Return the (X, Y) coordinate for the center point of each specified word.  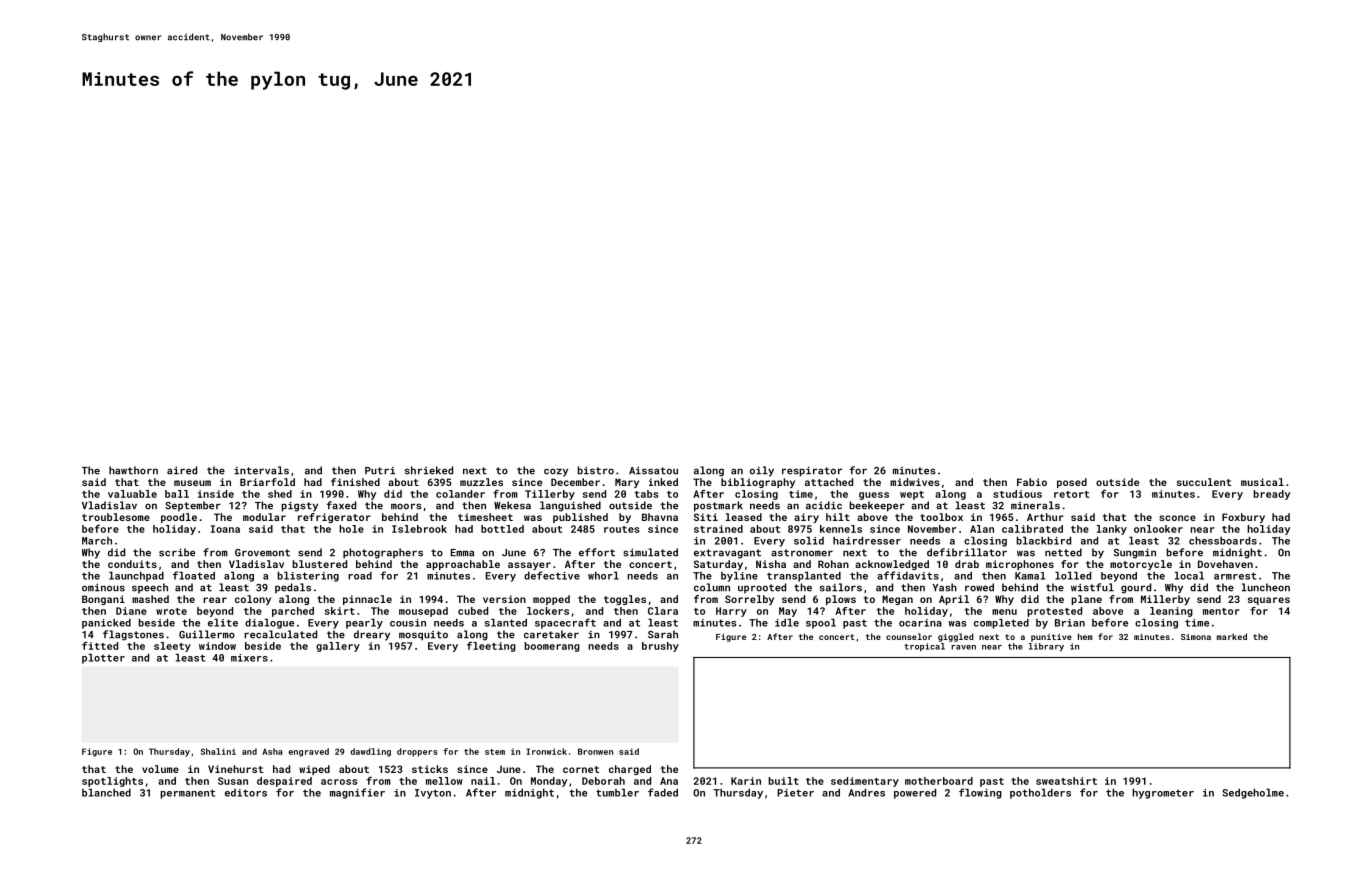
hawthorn (133, 470)
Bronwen (595, 751)
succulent (1204, 482)
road (360, 576)
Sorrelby (749, 600)
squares (1269, 601)
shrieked (429, 470)
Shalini (218, 751)
